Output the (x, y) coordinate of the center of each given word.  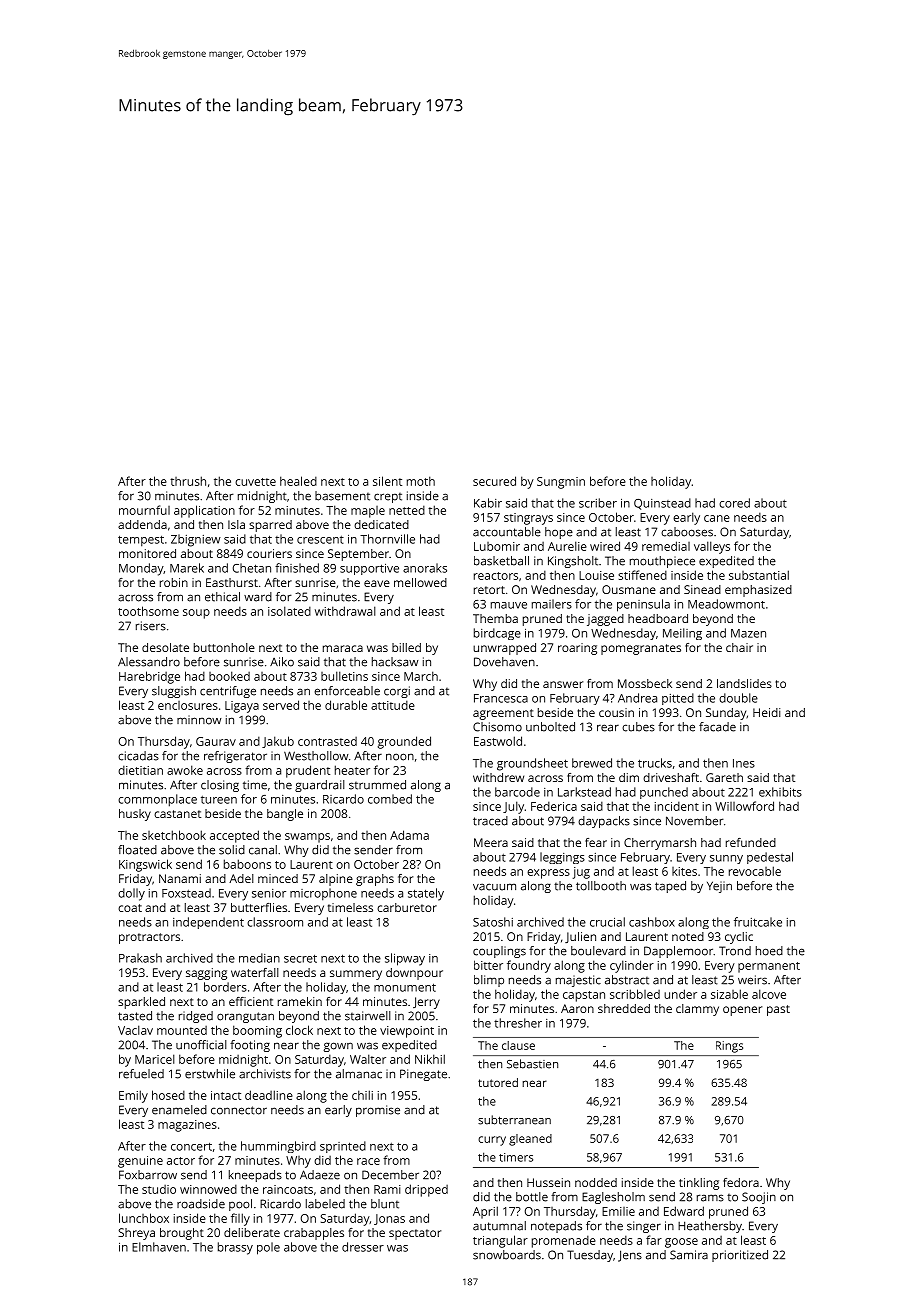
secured (494, 481)
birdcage (497, 634)
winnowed (208, 1189)
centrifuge (228, 692)
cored (734, 503)
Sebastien (532, 1064)
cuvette (255, 482)
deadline (269, 1095)
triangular (500, 1241)
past (778, 1010)
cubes (638, 727)
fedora (741, 1182)
